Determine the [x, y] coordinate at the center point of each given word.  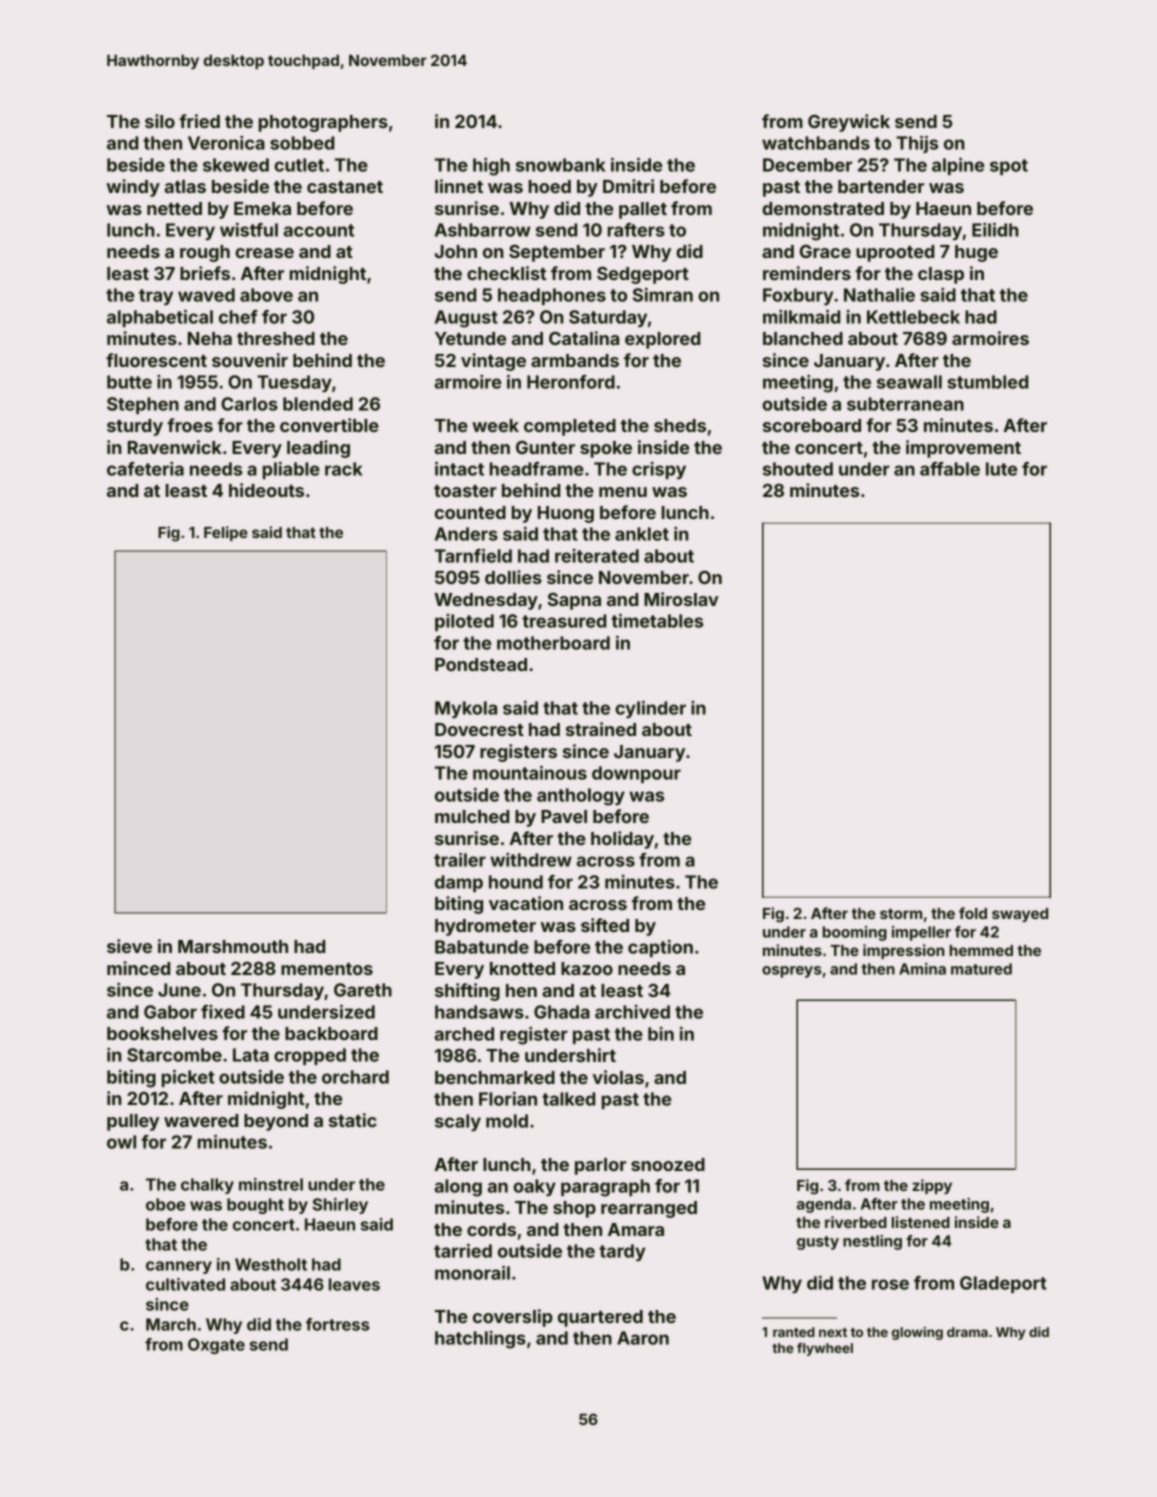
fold [973, 913]
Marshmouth [233, 946]
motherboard [553, 643]
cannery [179, 1267]
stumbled [987, 382]
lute [1001, 469]
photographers [323, 123]
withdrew [531, 860]
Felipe [226, 533]
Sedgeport [643, 275]
